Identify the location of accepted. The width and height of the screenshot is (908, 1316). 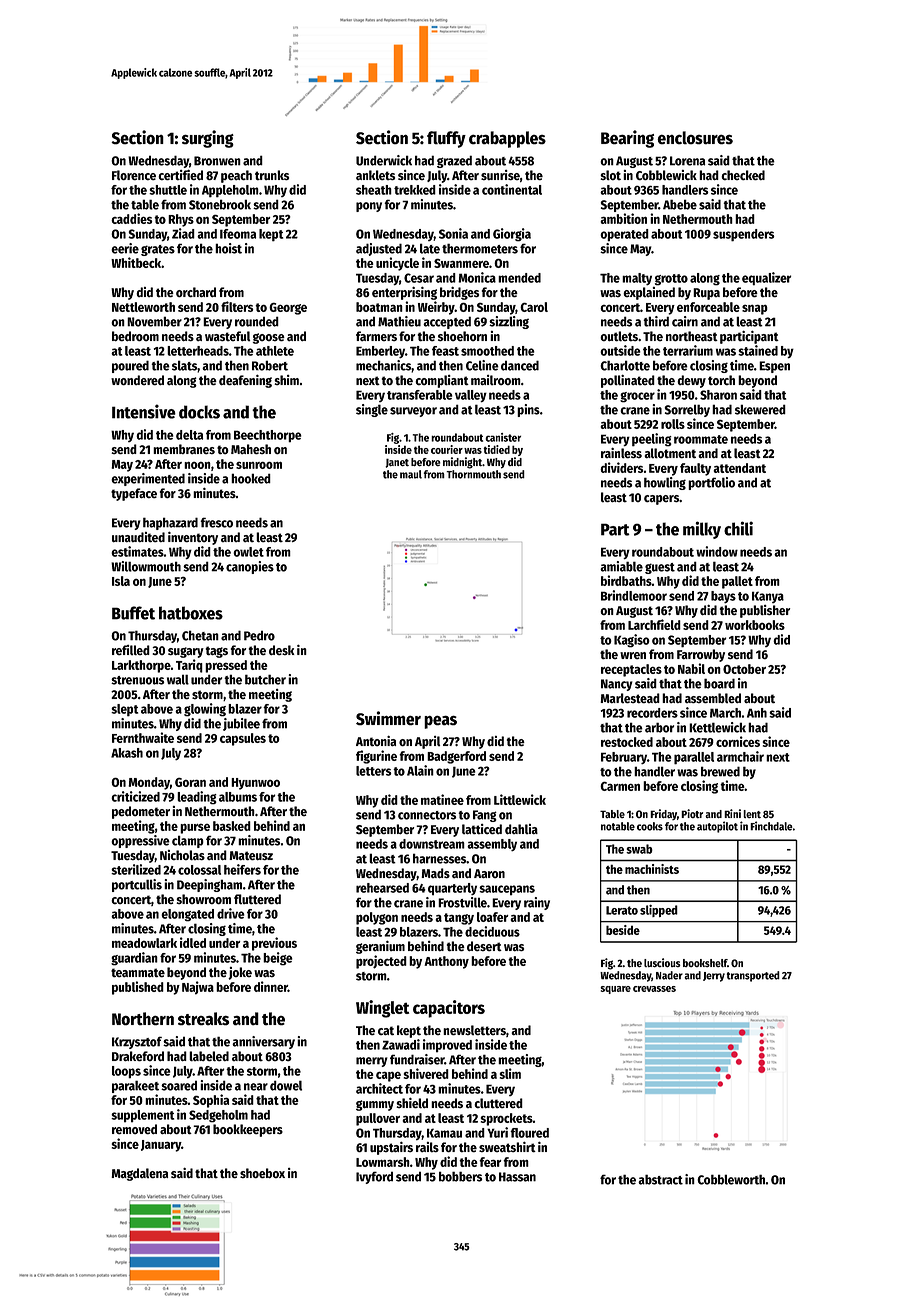
(447, 322).
